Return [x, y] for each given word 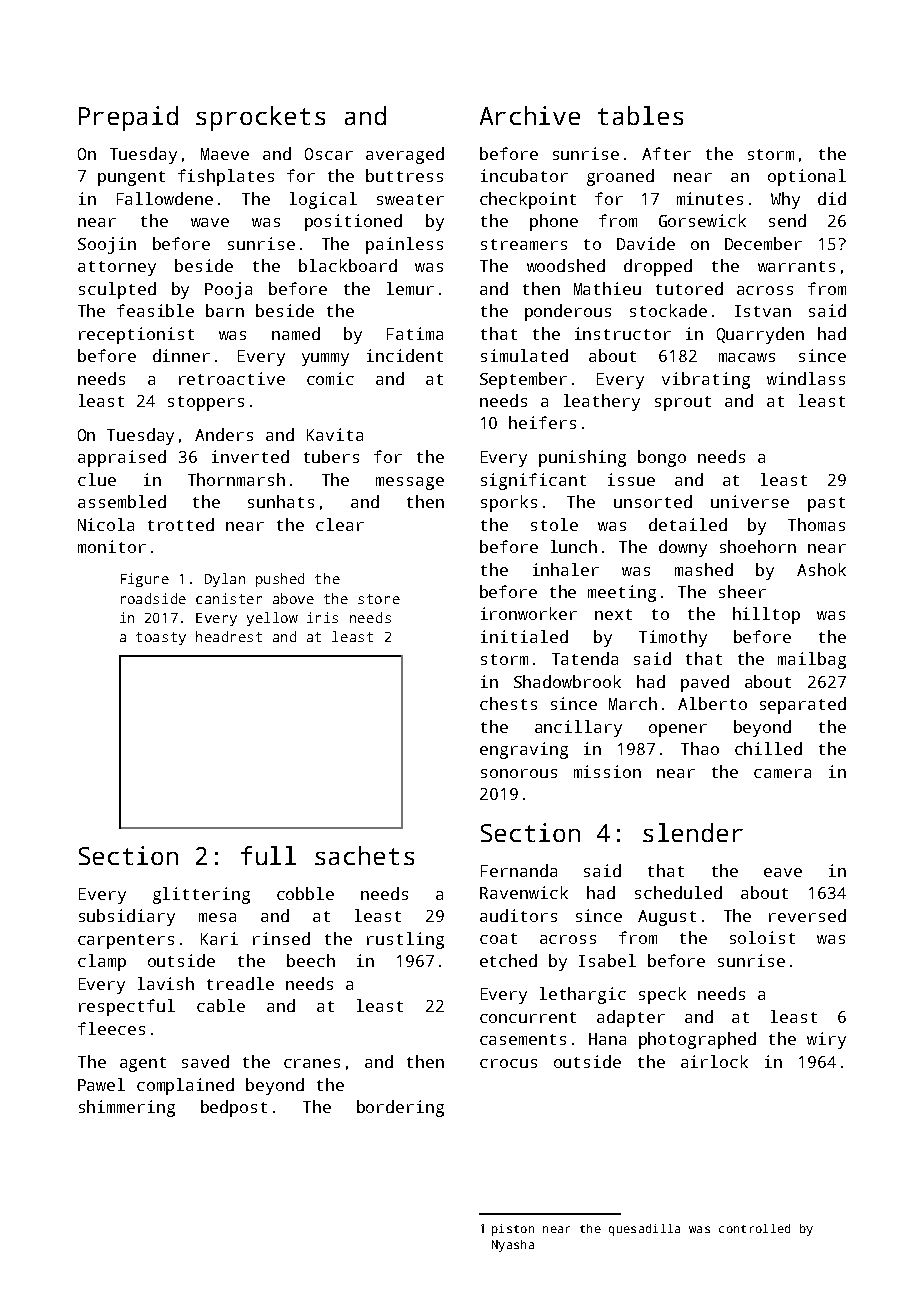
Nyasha [513, 1246]
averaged [405, 155]
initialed [524, 636]
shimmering [127, 1108]
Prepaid [128, 118]
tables [640, 115]
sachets [364, 855]
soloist [762, 937]
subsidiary [127, 917]
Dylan [225, 580]
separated [803, 705]
